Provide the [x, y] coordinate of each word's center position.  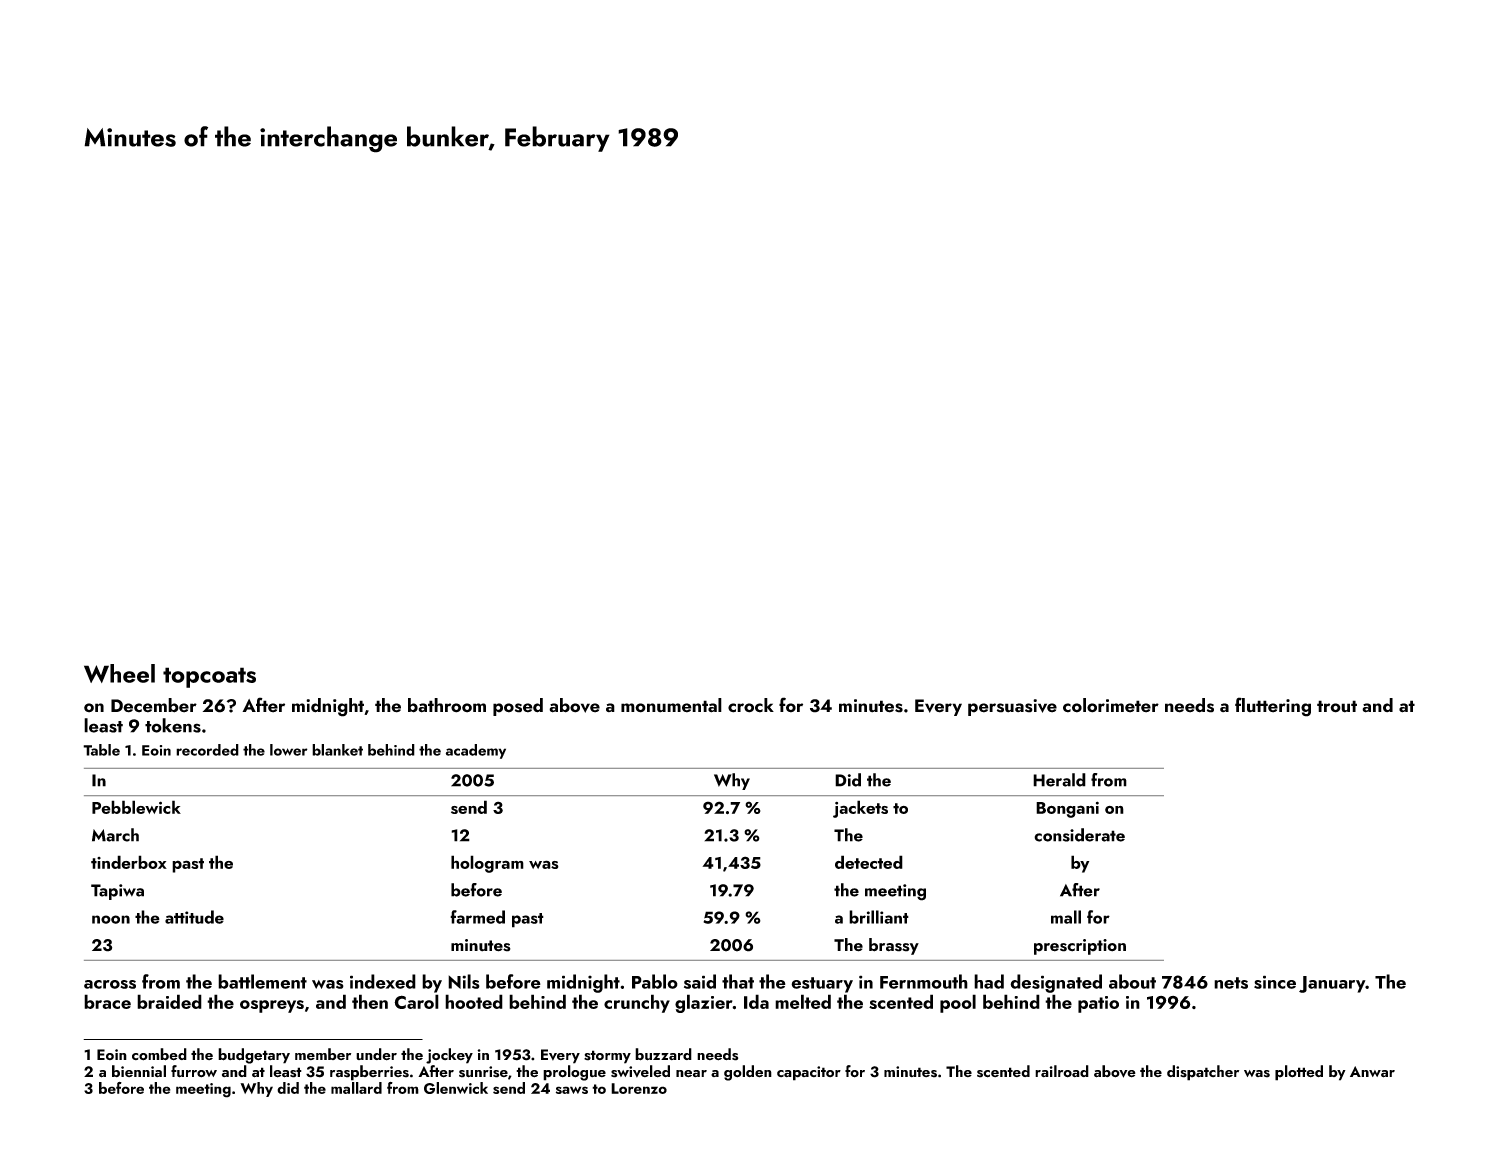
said [700, 981]
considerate [1079, 835]
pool [958, 1003]
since [1275, 982]
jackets [860, 809]
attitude [194, 917]
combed [159, 1054]
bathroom [447, 705]
